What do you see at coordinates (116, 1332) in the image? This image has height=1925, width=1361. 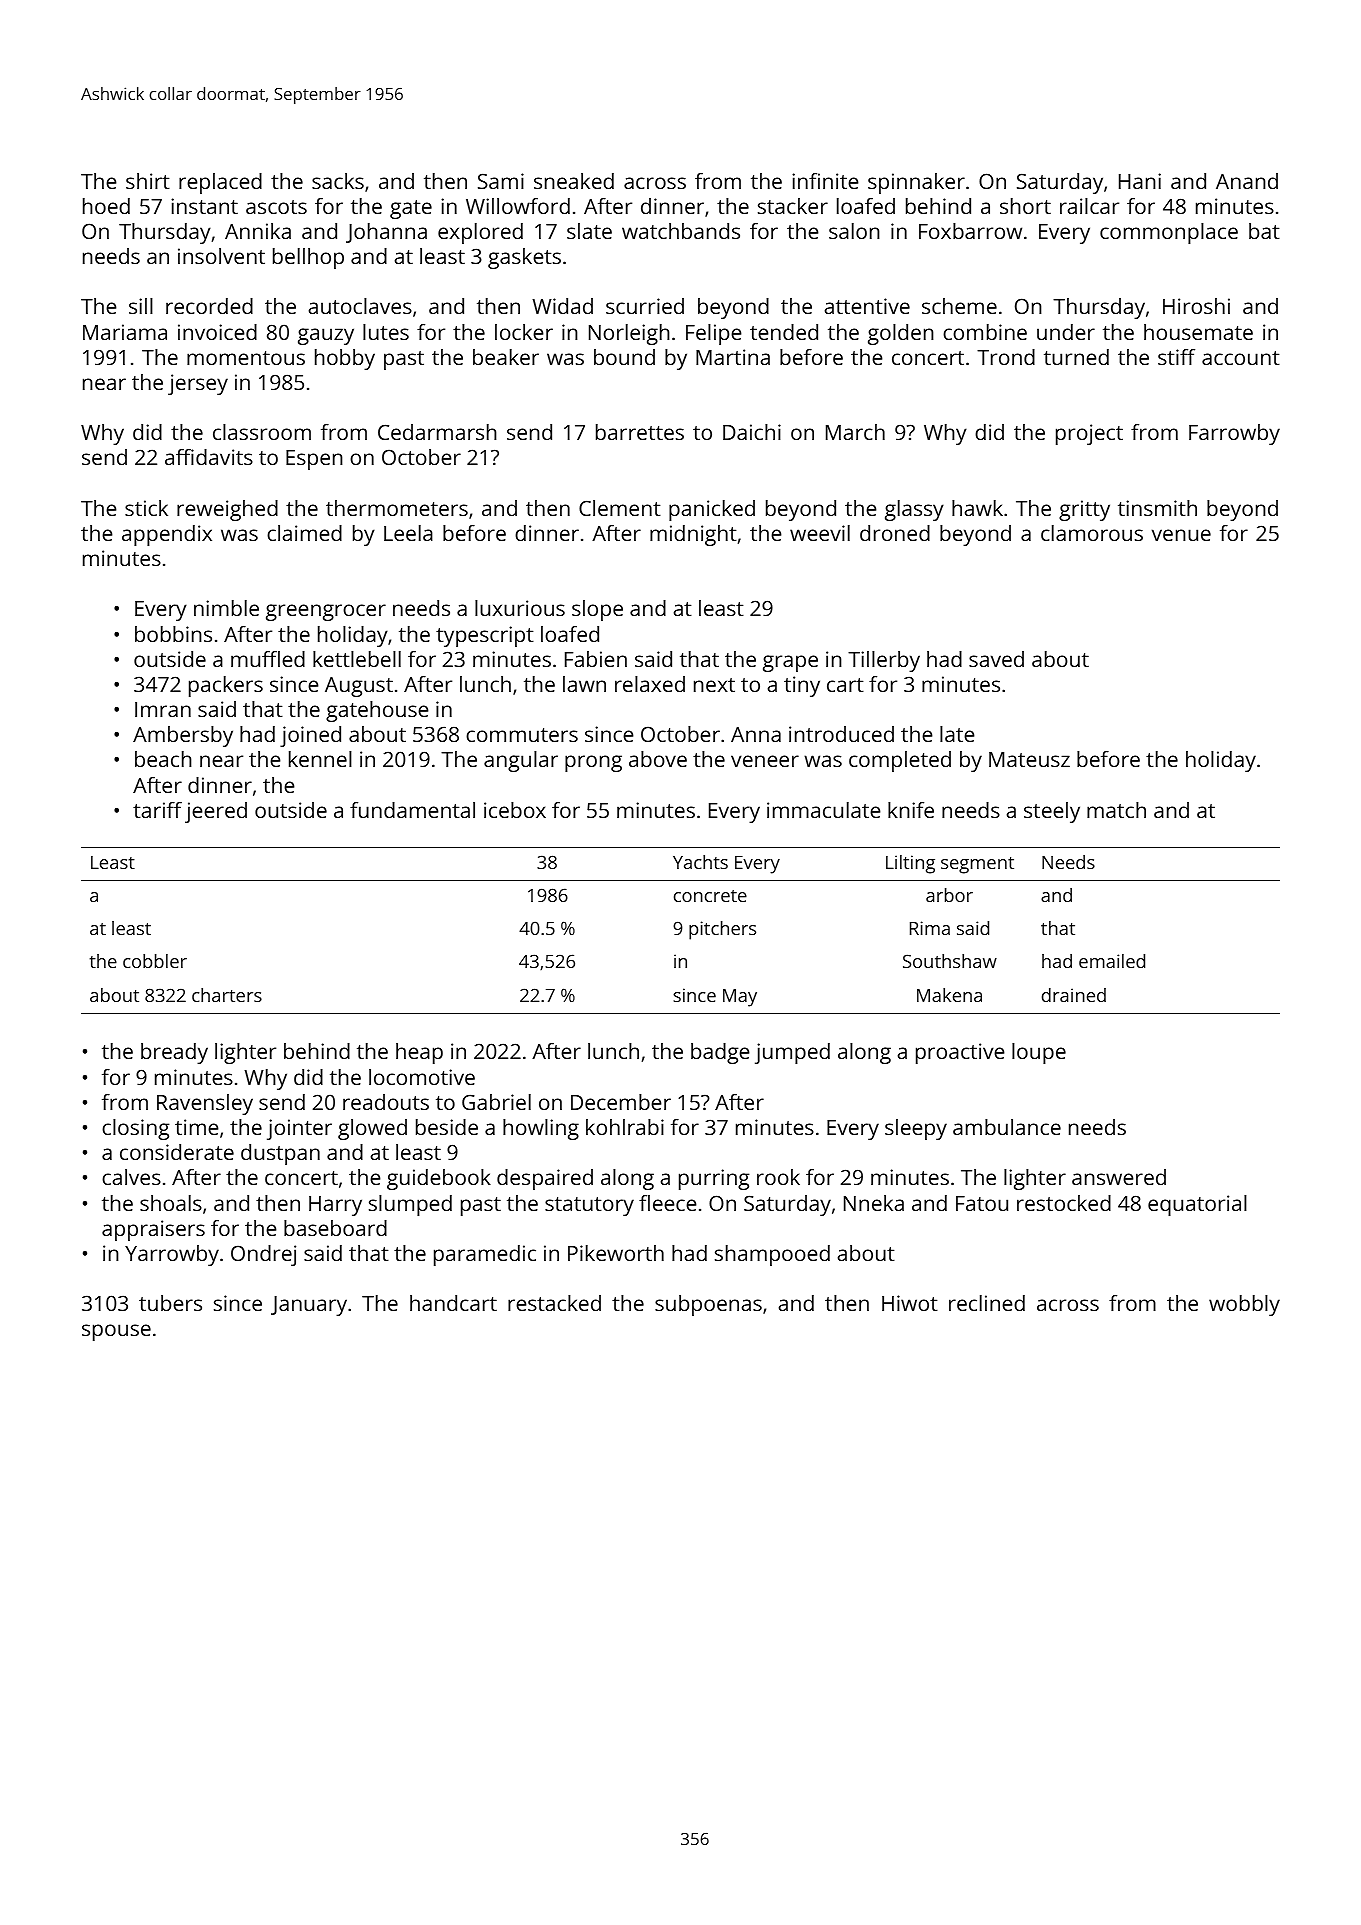 I see `spouse` at bounding box center [116, 1332].
